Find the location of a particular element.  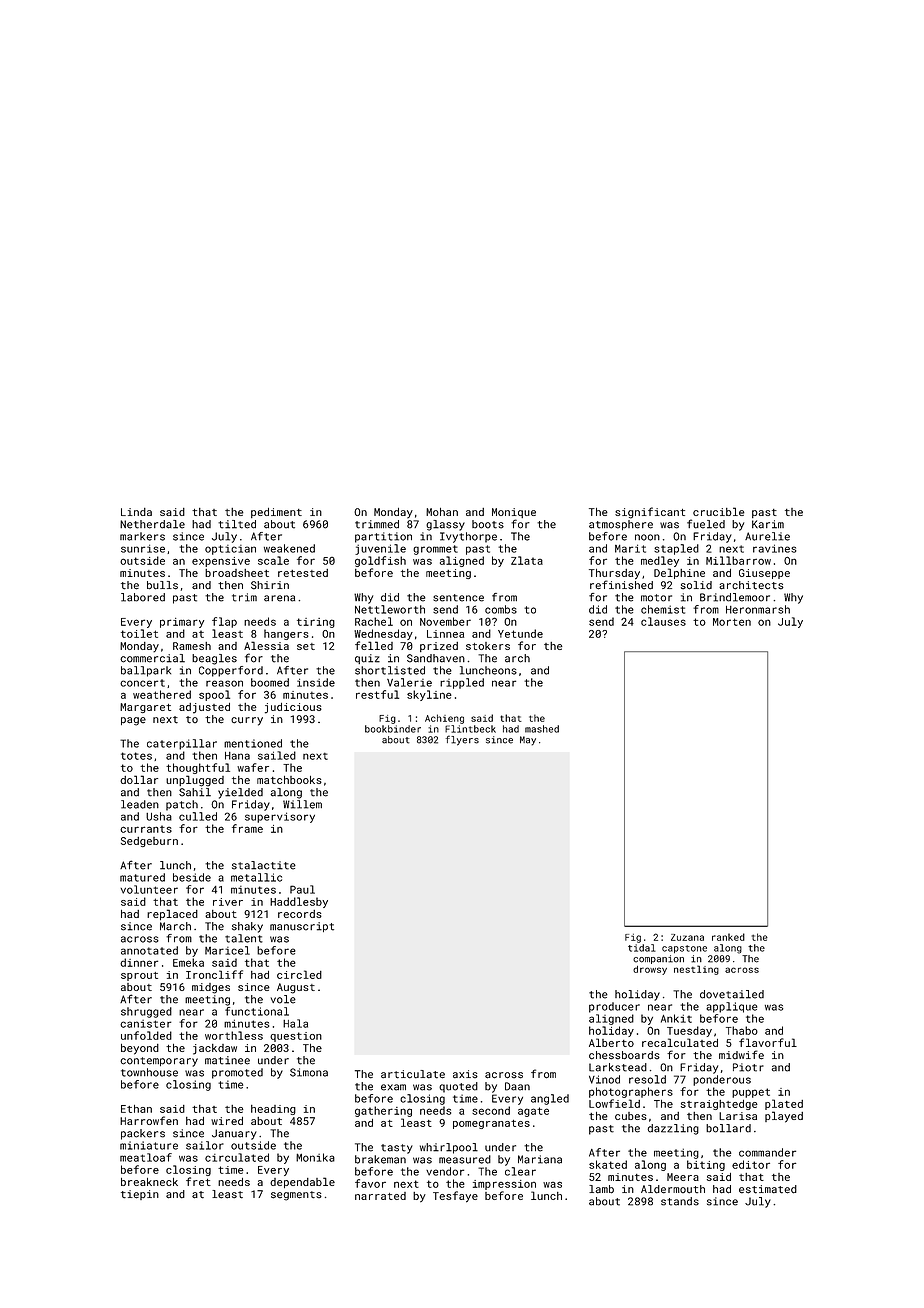

axis is located at coordinates (465, 1074).
